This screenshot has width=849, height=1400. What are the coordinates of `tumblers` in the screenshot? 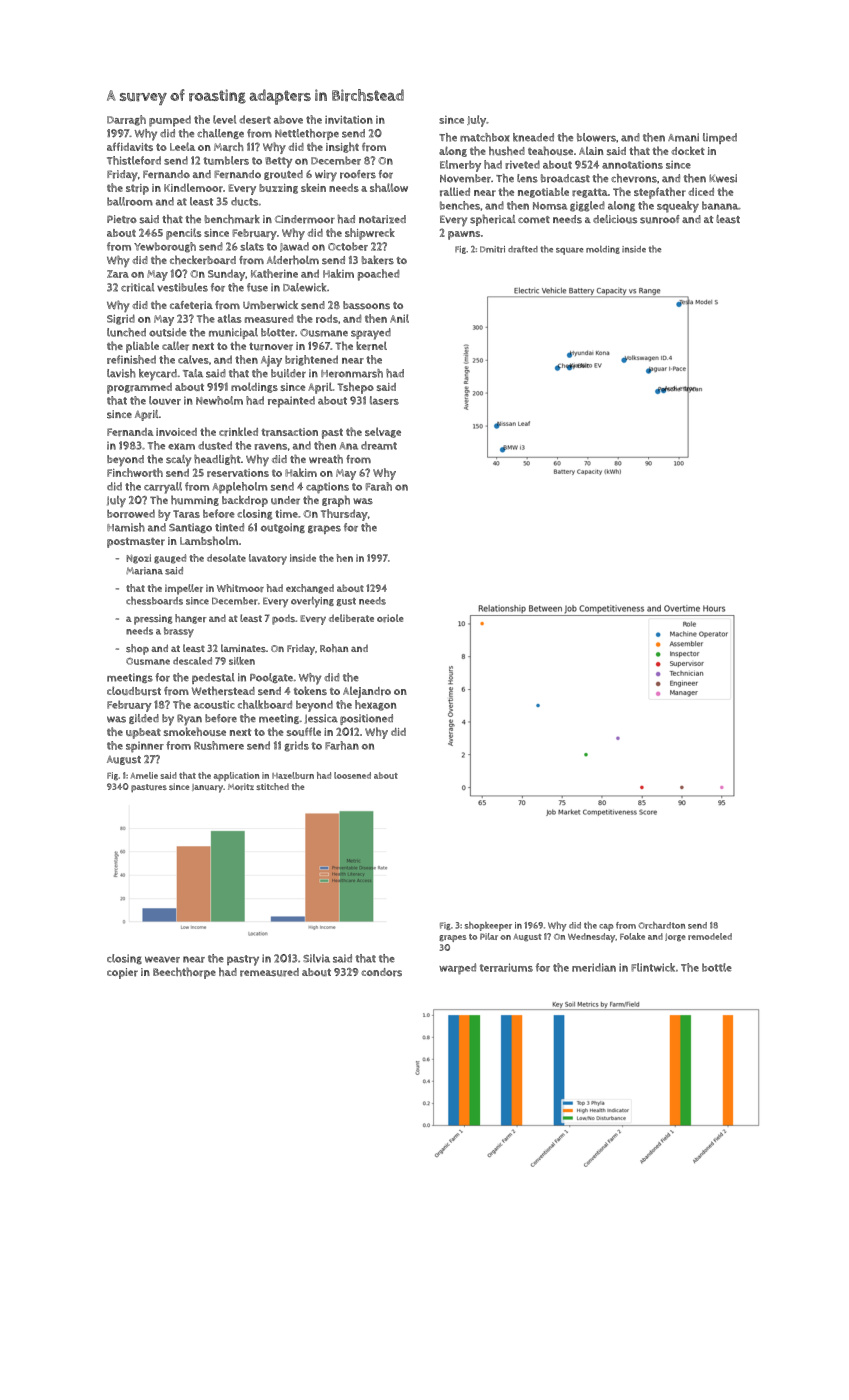 It's located at (226, 160).
